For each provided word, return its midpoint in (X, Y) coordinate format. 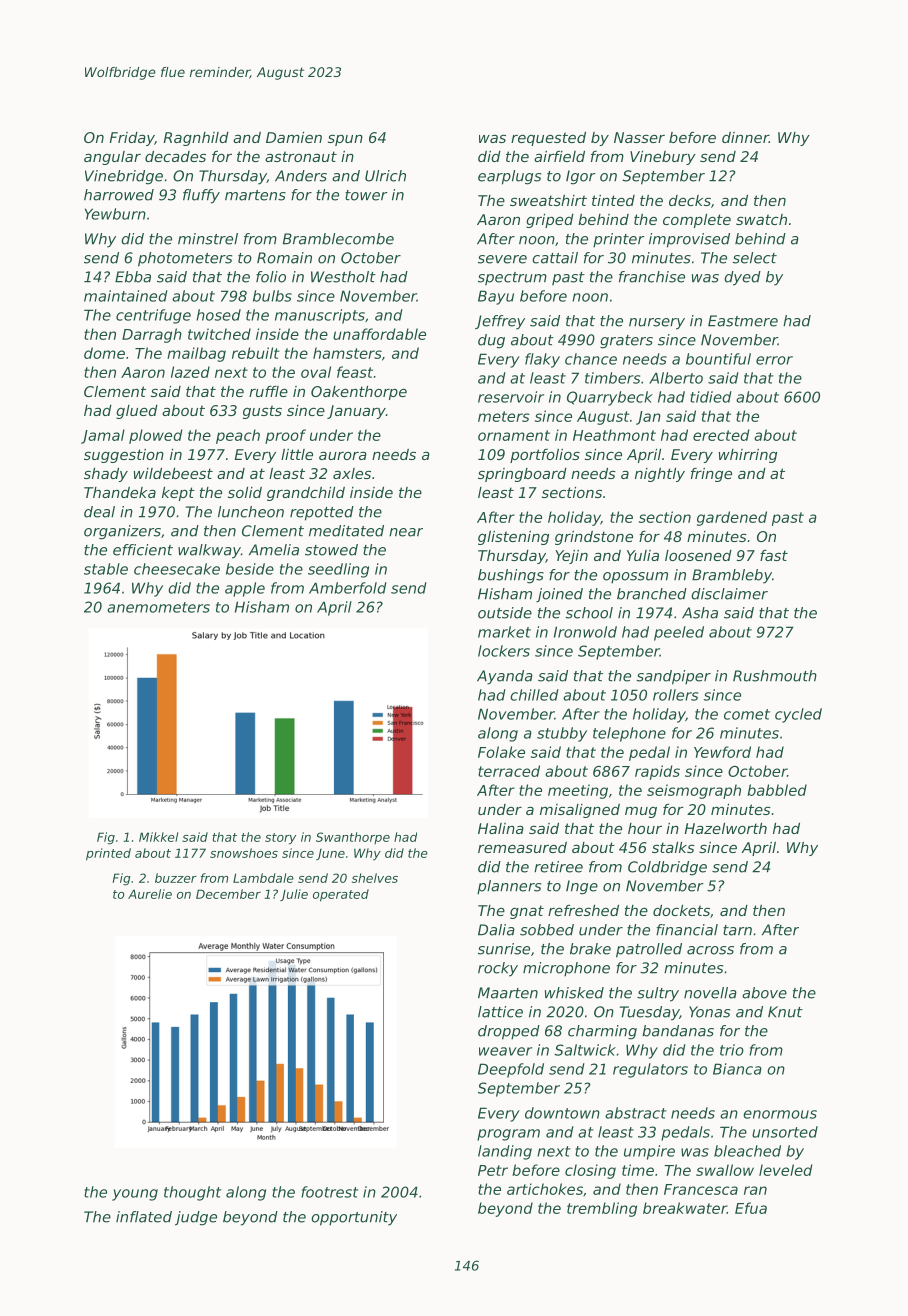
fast (774, 555)
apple (245, 589)
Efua (751, 1208)
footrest (330, 1192)
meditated (346, 531)
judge (196, 1218)
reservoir (511, 397)
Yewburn (115, 214)
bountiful (718, 359)
